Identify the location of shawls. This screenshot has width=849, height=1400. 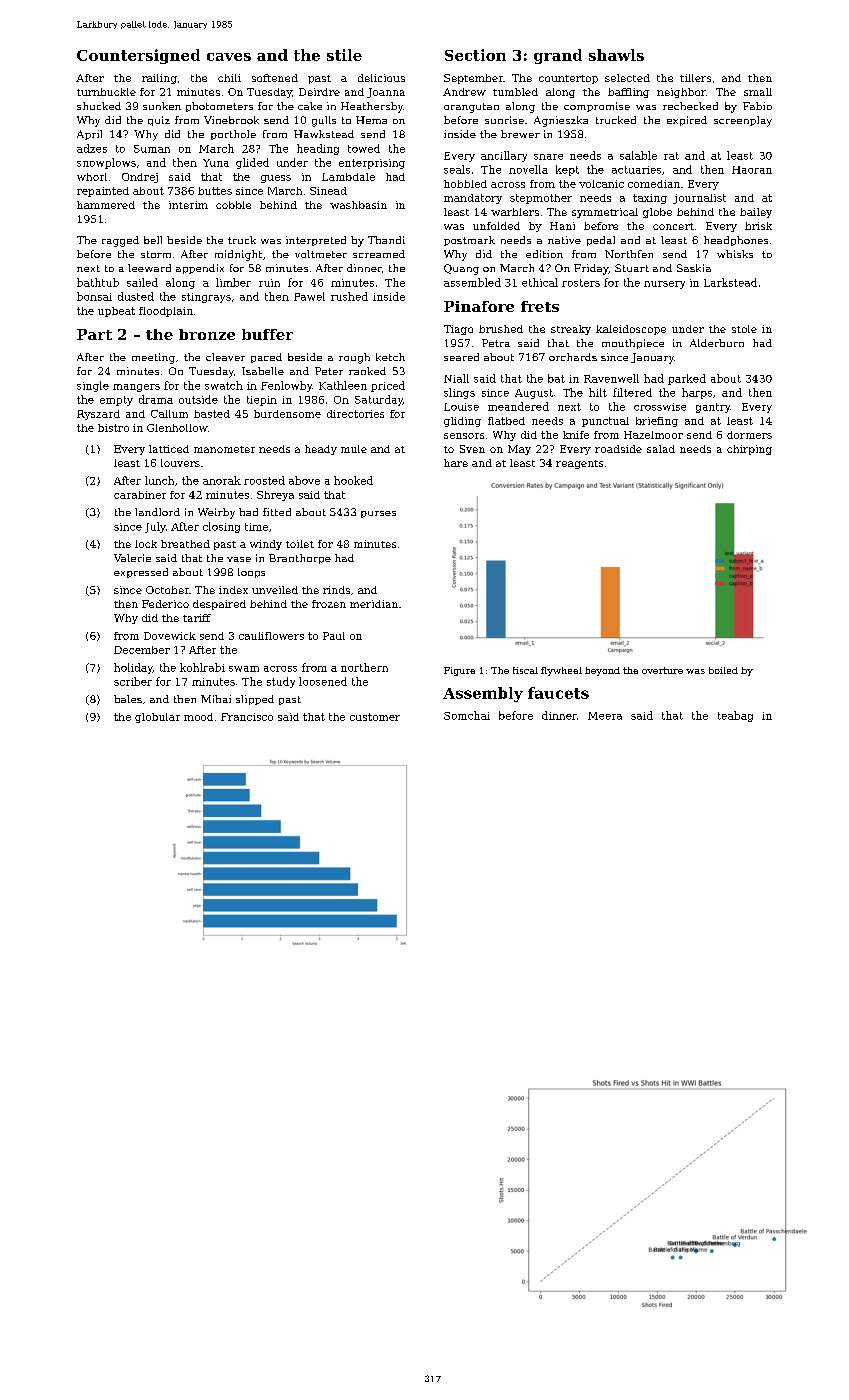
(616, 55).
